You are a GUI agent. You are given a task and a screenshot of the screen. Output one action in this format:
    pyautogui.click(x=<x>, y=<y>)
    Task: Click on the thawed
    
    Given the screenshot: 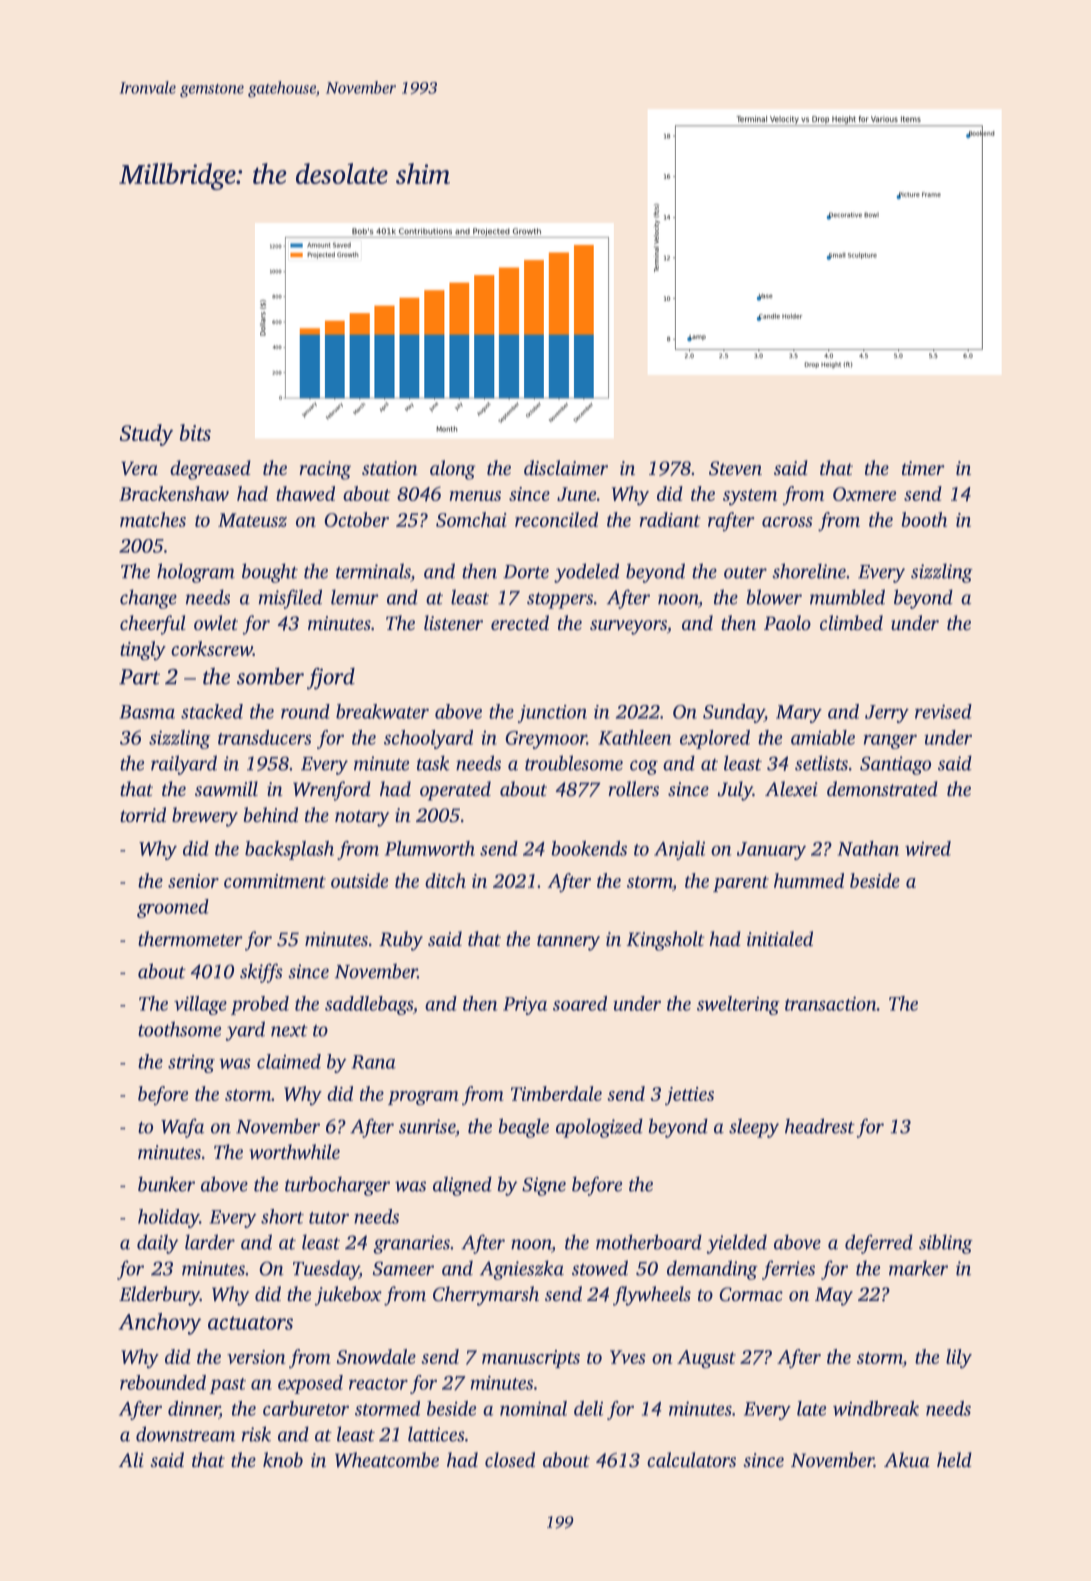 What is the action you would take?
    pyautogui.click(x=305, y=493)
